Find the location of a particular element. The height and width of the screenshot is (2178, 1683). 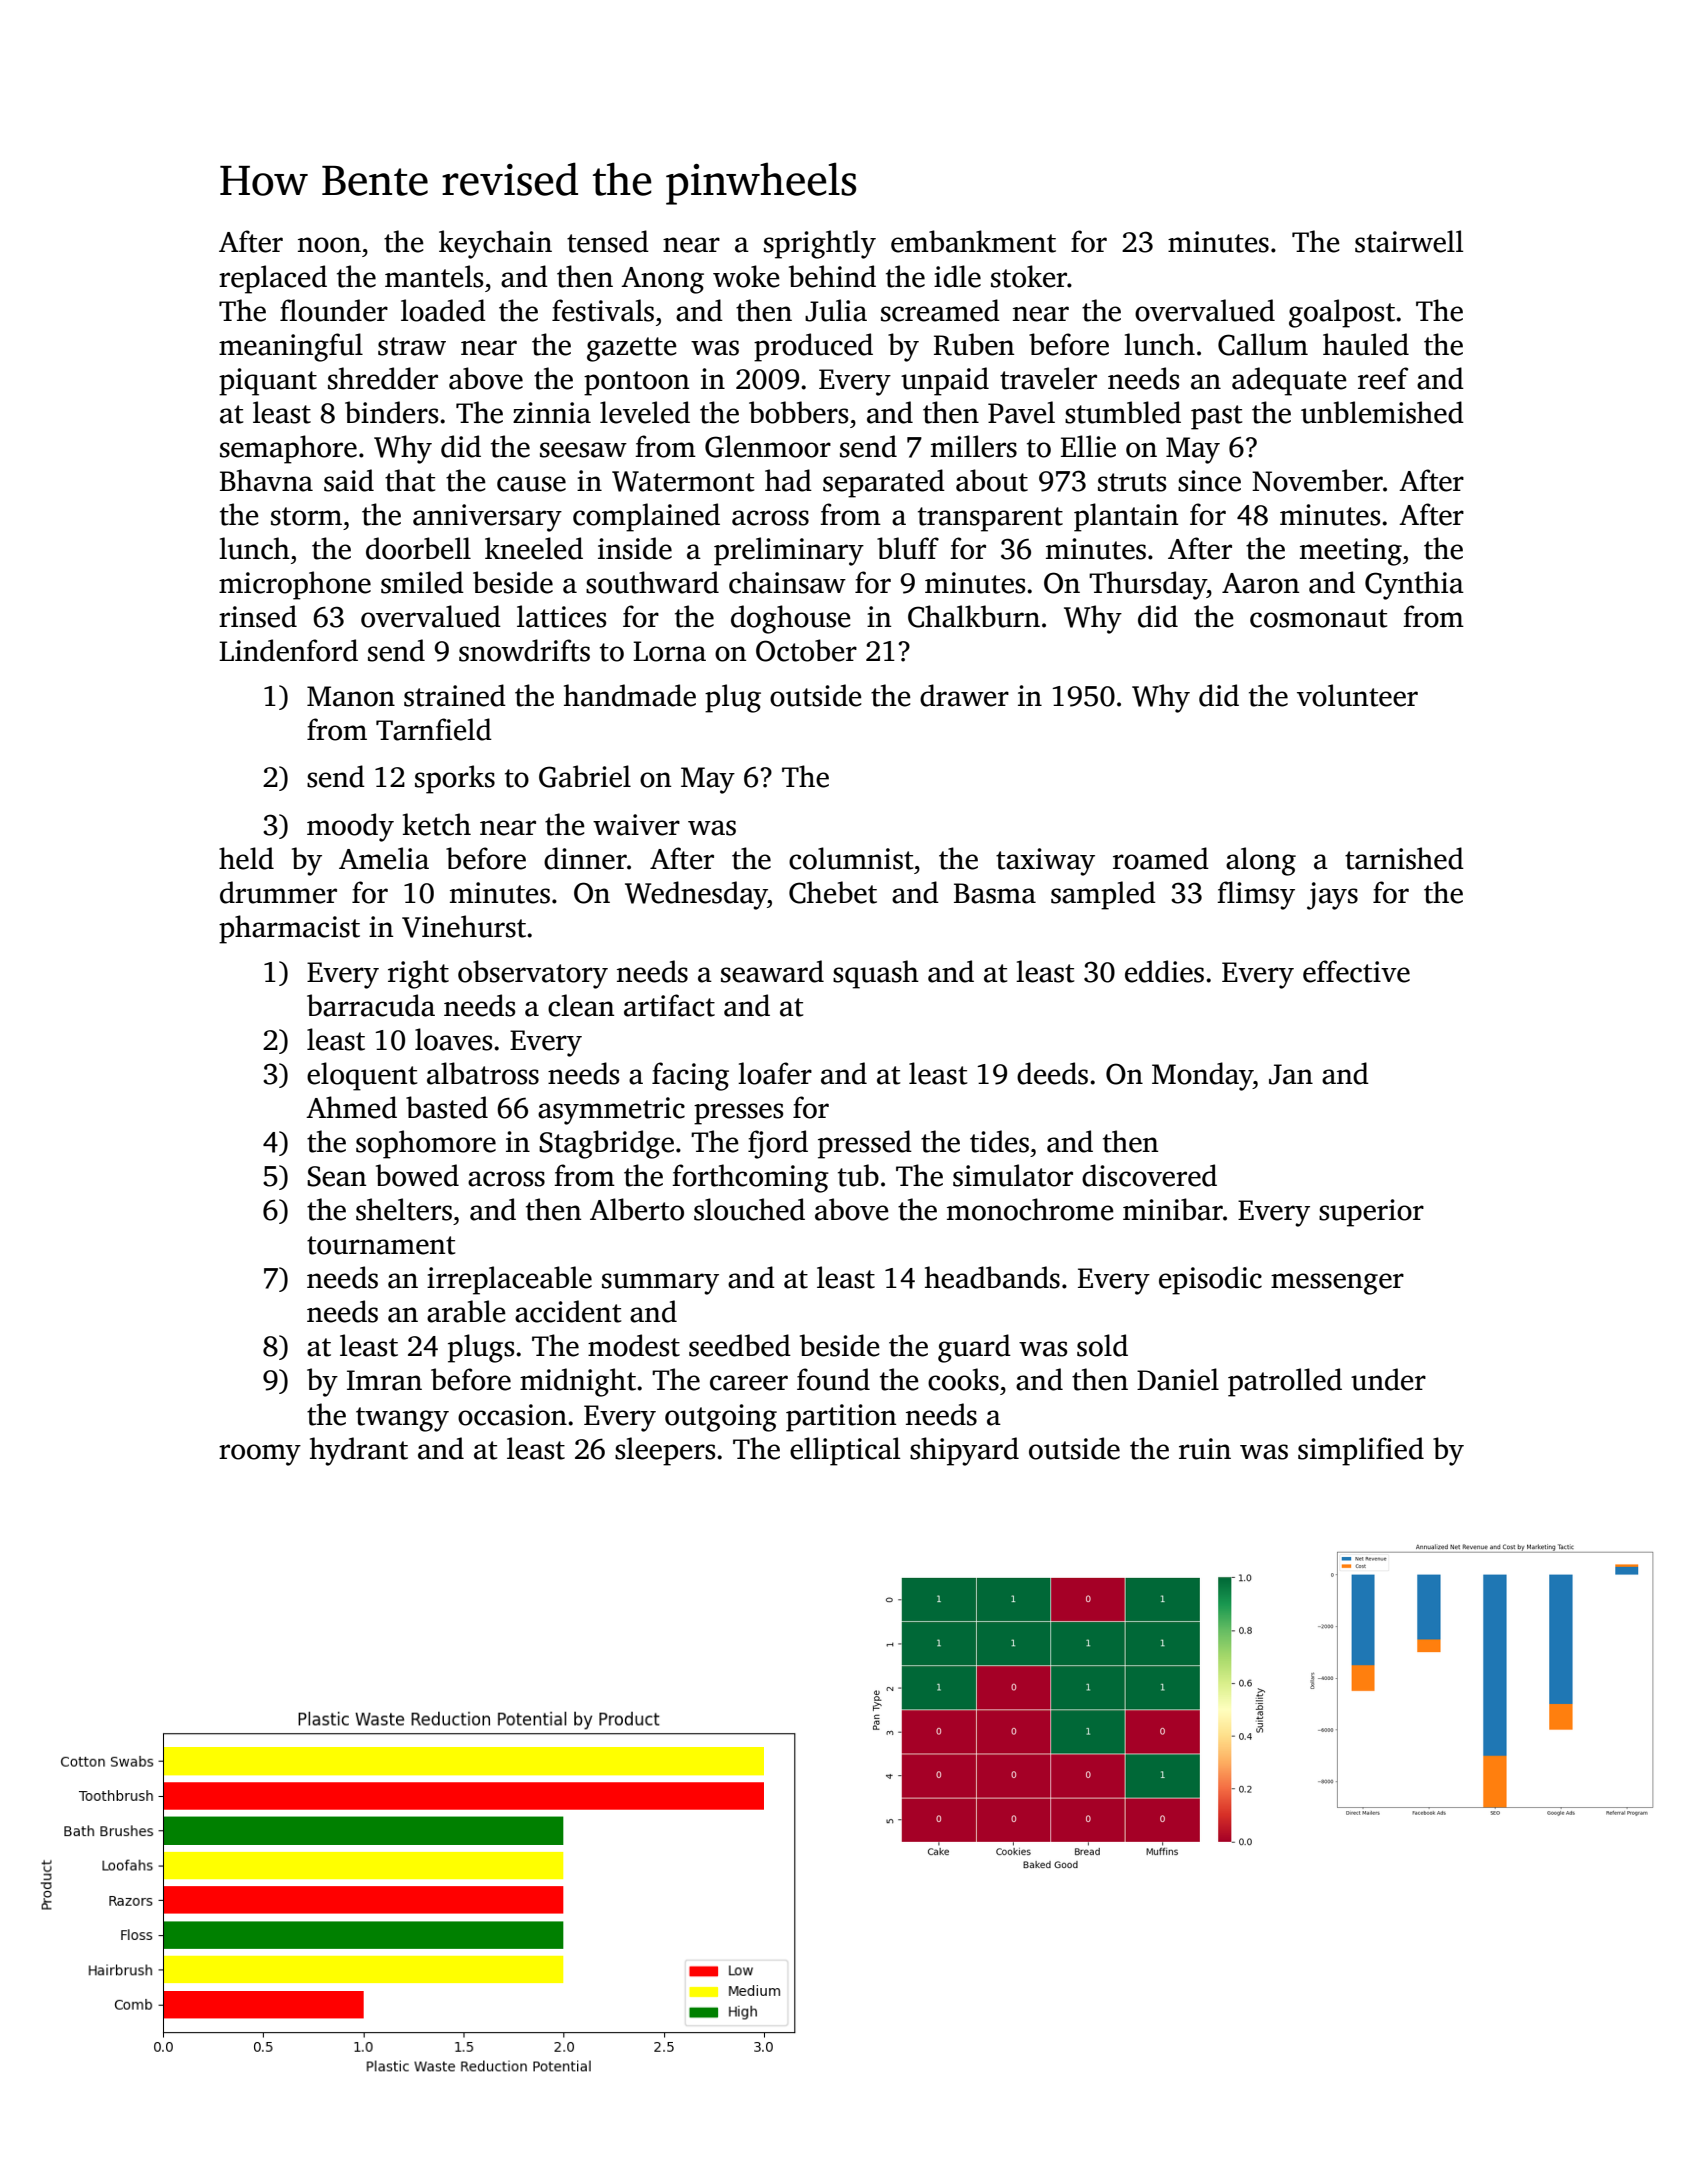

flimsy is located at coordinates (1256, 895).
